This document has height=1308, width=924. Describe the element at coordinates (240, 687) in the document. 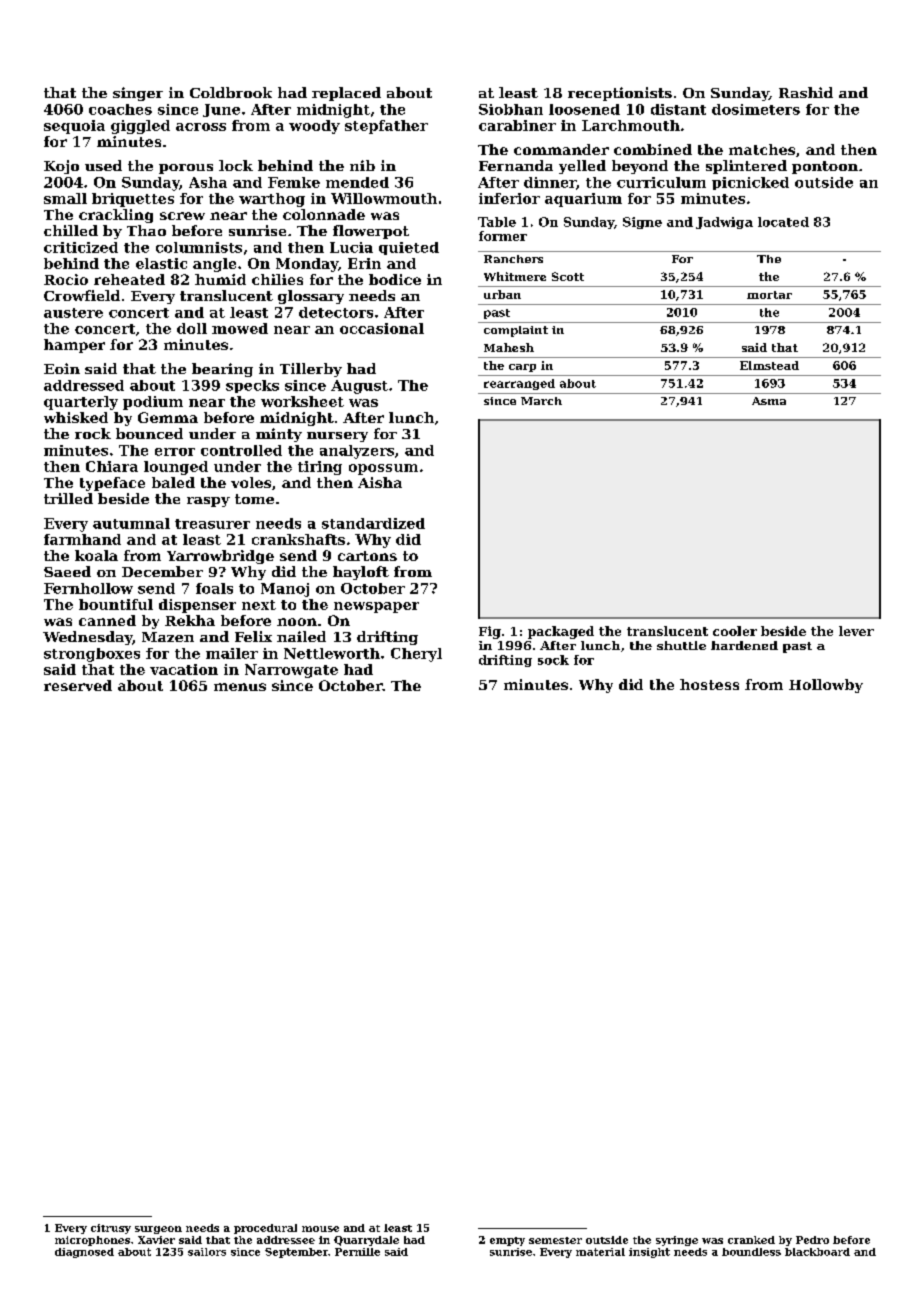

I see `menus` at that location.
